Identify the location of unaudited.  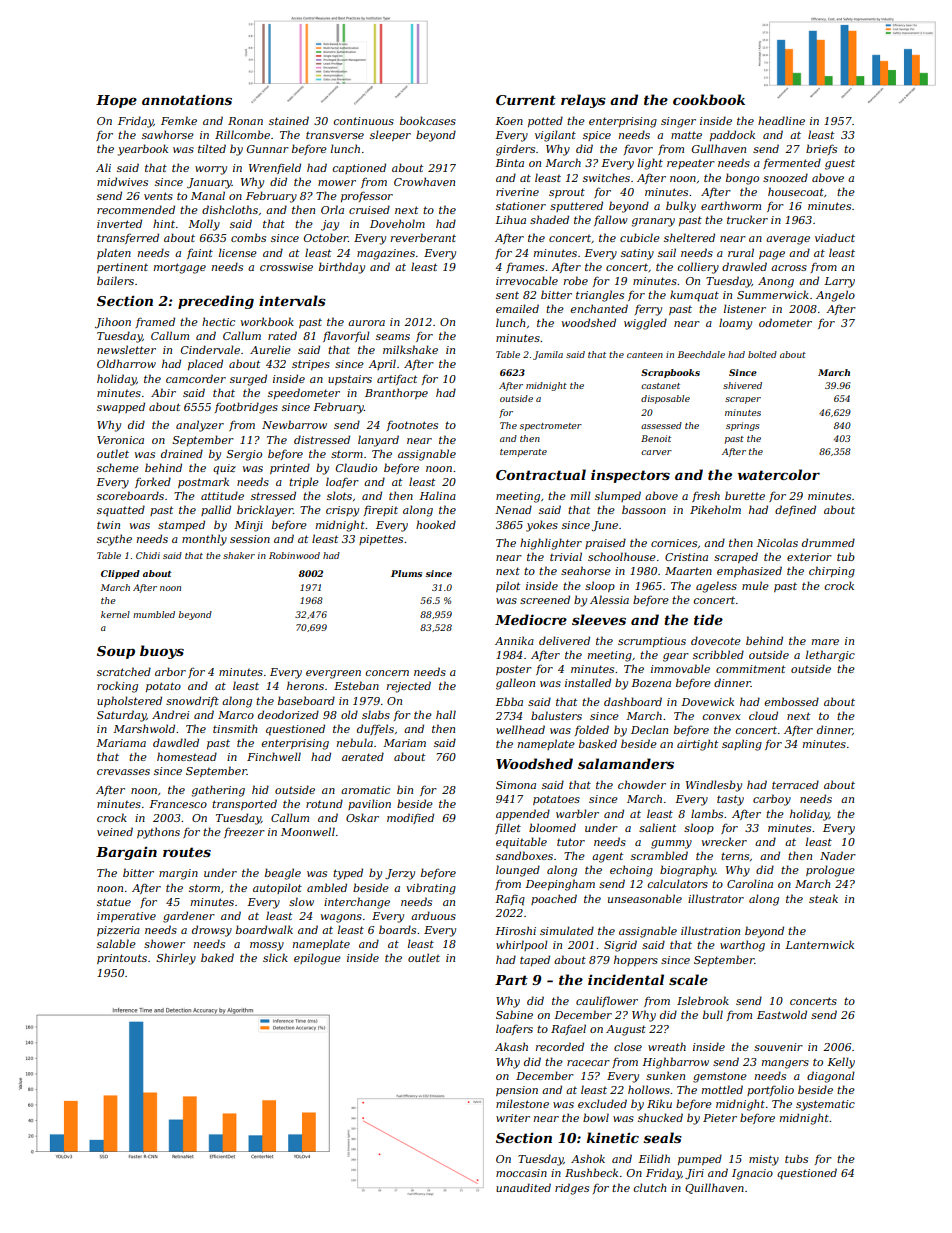
(523, 1187).
